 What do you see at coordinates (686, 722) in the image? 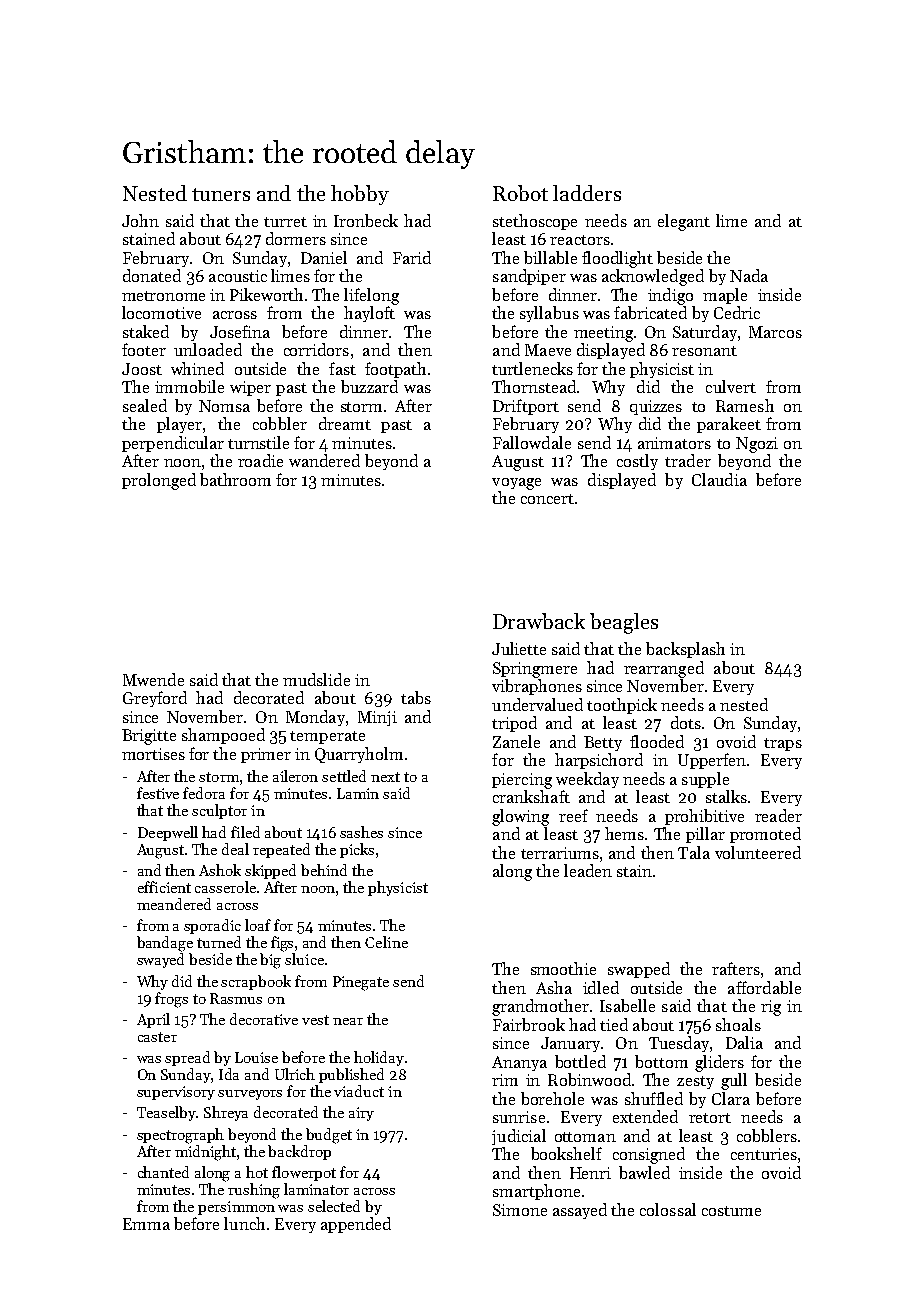
I see `dots` at bounding box center [686, 722].
